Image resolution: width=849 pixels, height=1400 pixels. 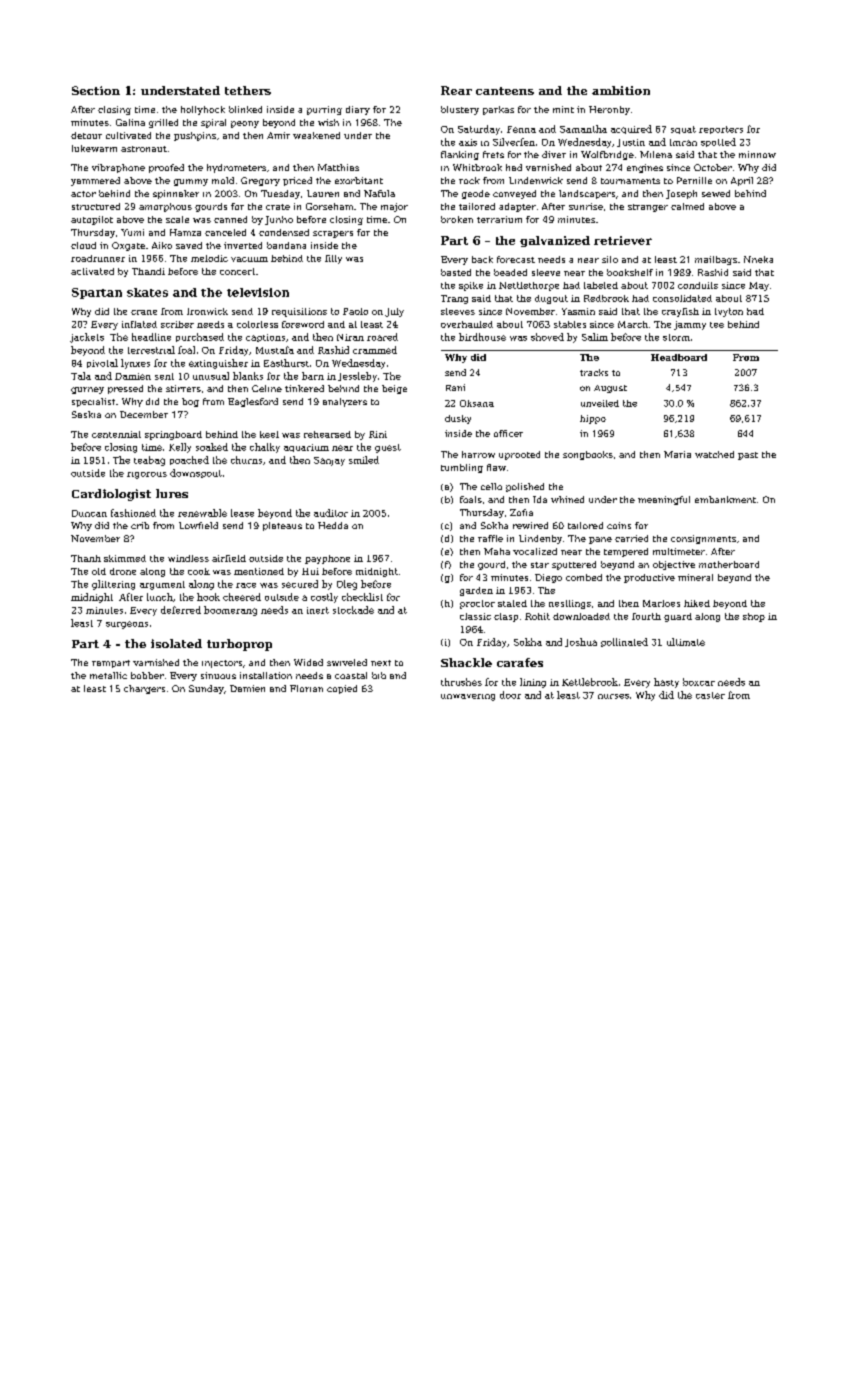 I want to click on Sunday, so click(x=206, y=689).
